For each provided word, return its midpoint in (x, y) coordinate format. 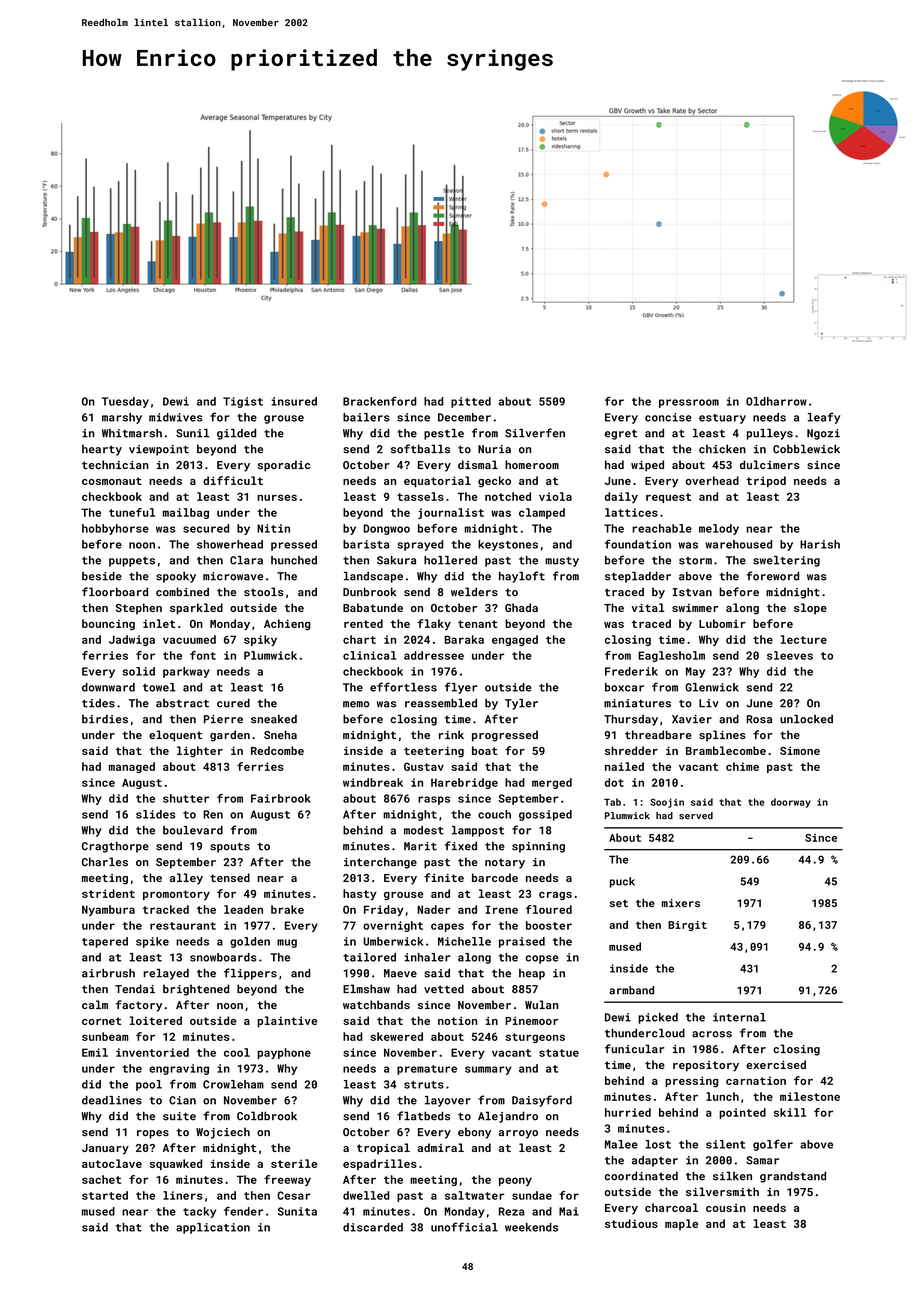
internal (739, 1017)
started (105, 1195)
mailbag (186, 513)
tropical (383, 1149)
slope (810, 609)
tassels (420, 496)
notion (457, 1020)
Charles (105, 862)
